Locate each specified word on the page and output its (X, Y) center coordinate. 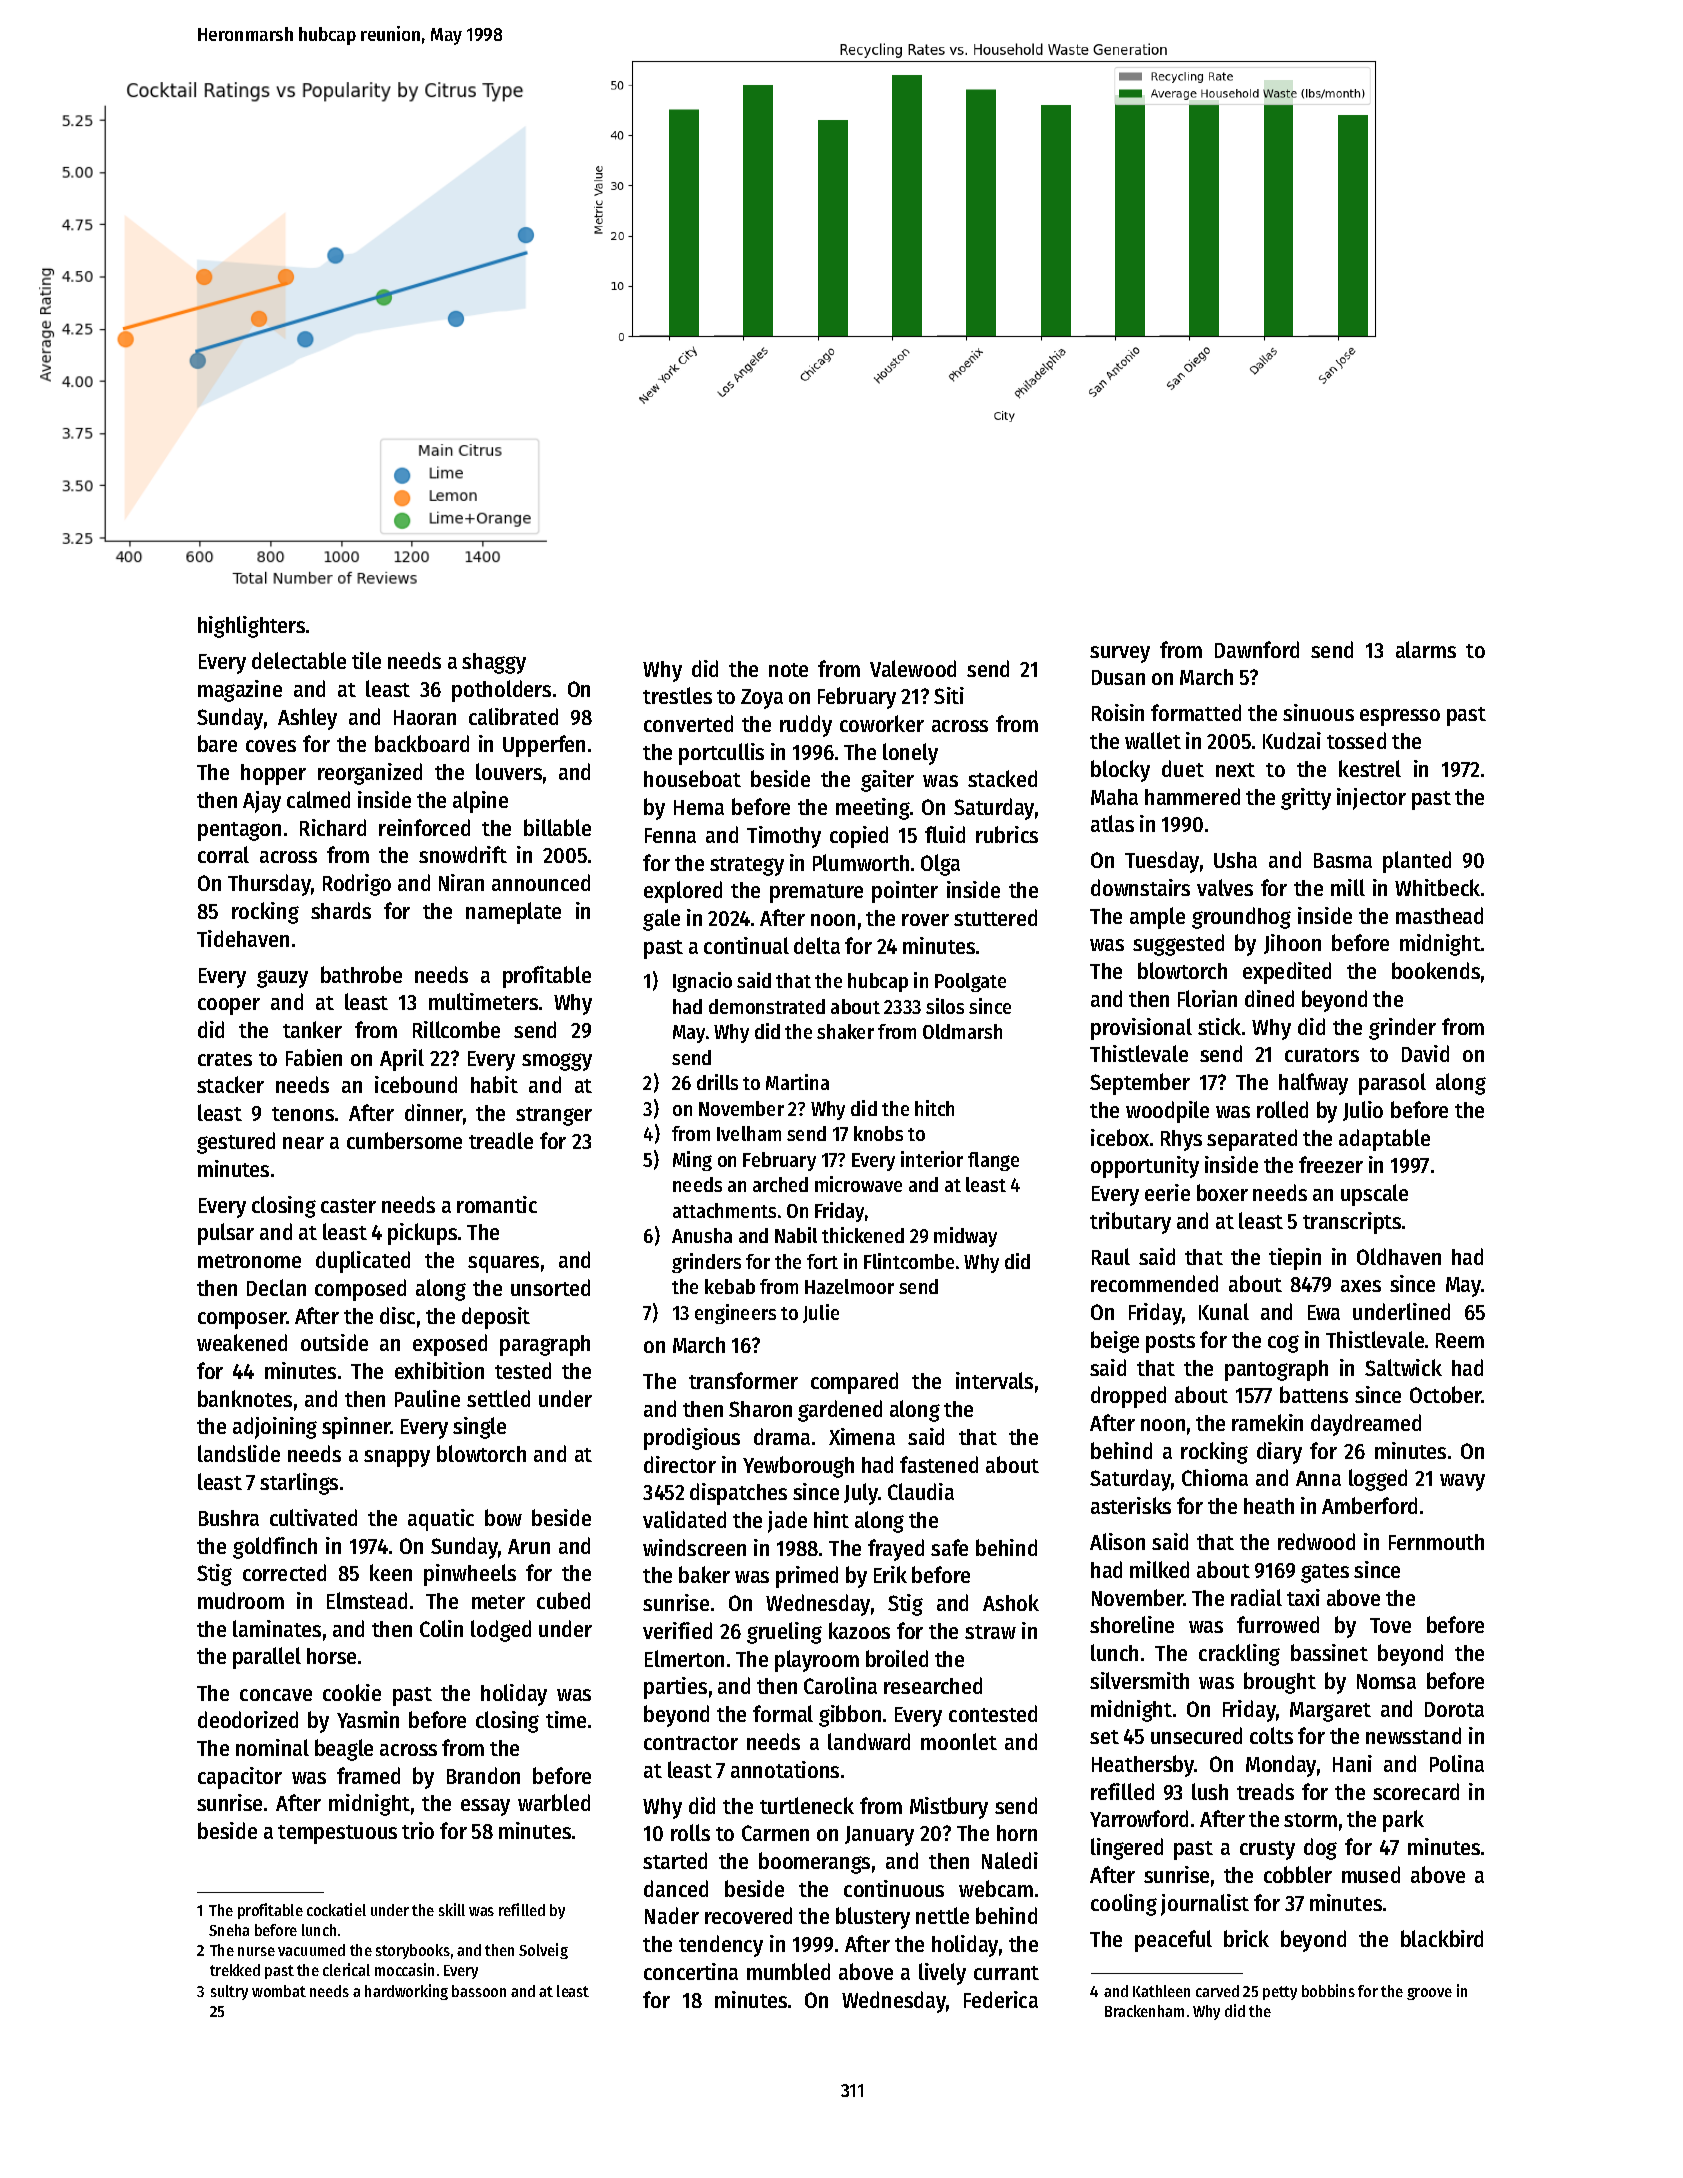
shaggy (494, 663)
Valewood (913, 668)
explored (683, 892)
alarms (1426, 649)
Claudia (921, 1491)
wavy (1462, 1482)
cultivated (313, 1517)
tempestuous (337, 1834)
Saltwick (1403, 1367)
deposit (496, 1318)
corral (223, 854)
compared (854, 1383)
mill (1348, 887)
